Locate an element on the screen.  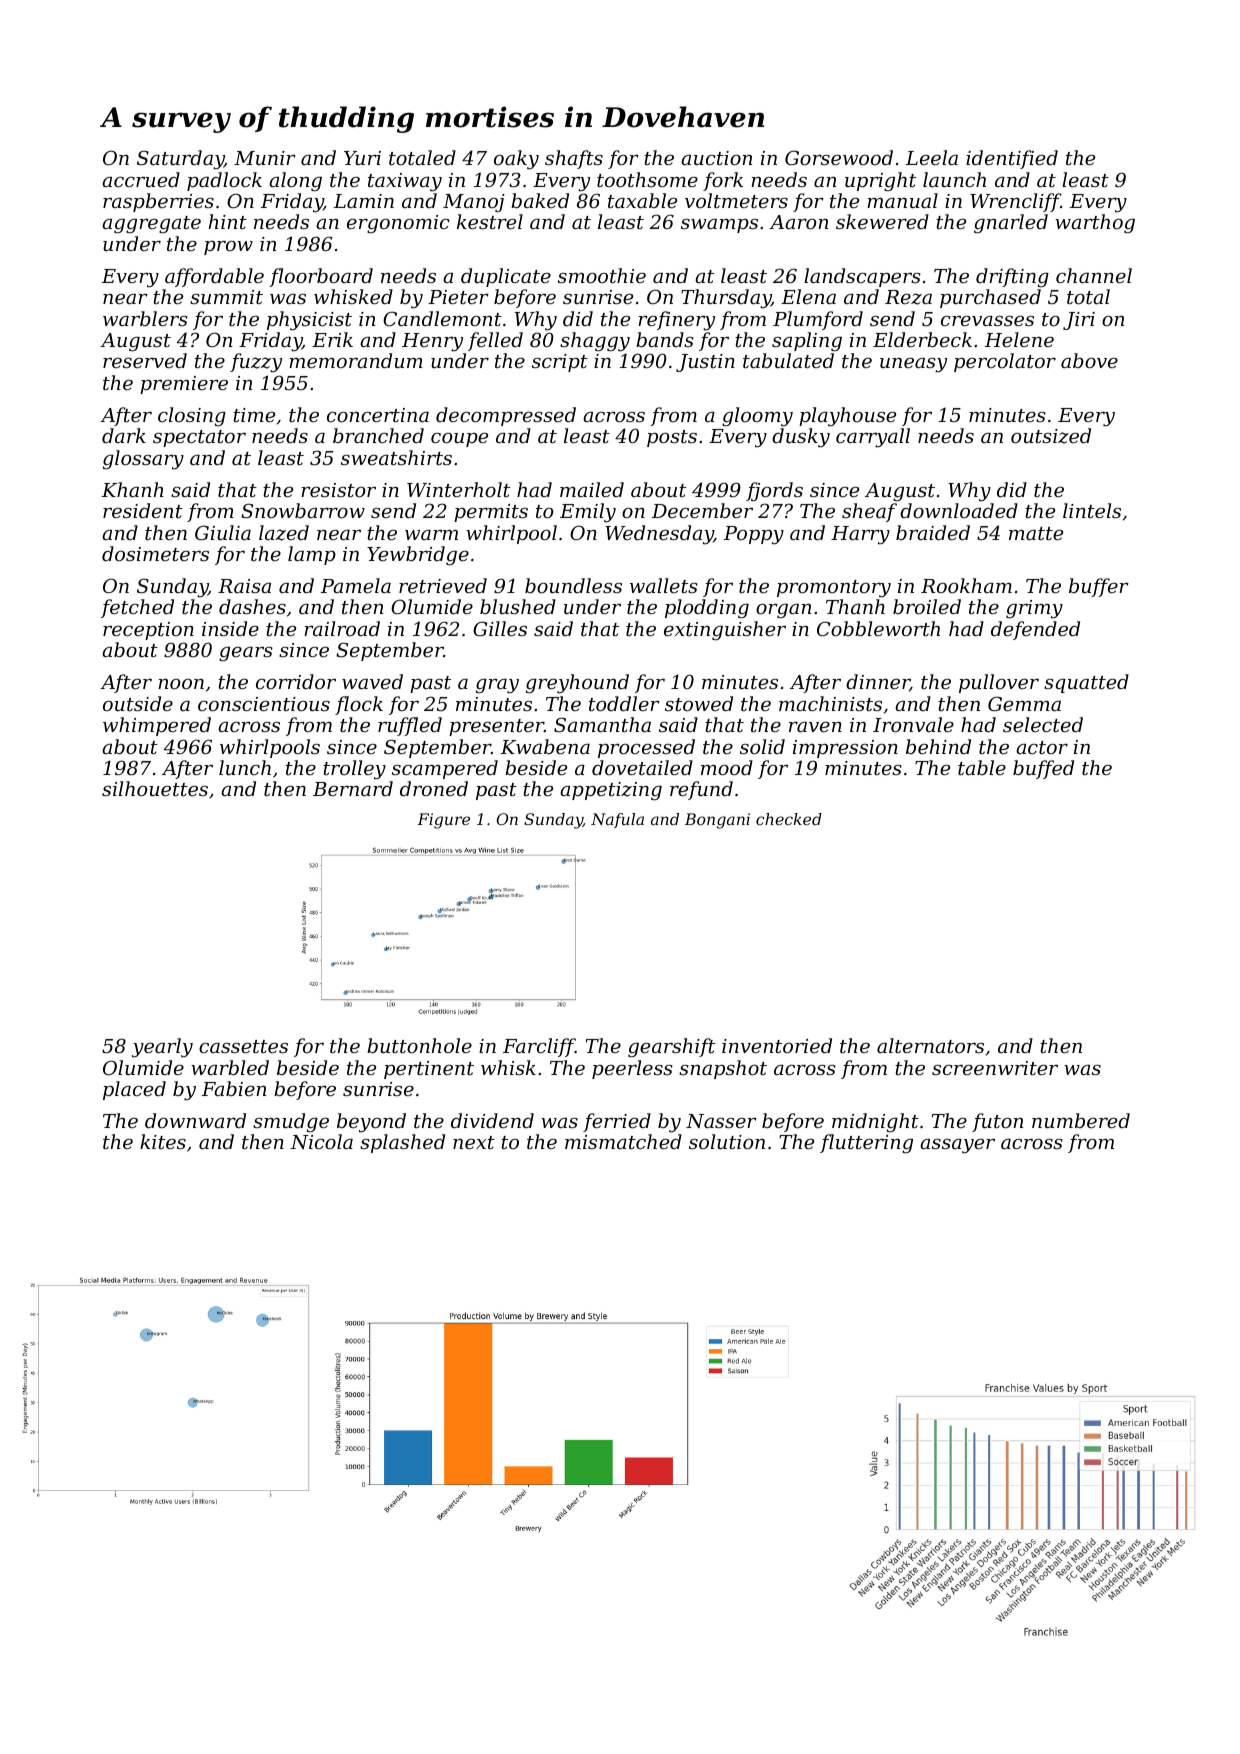
warbled is located at coordinates (230, 1067).
